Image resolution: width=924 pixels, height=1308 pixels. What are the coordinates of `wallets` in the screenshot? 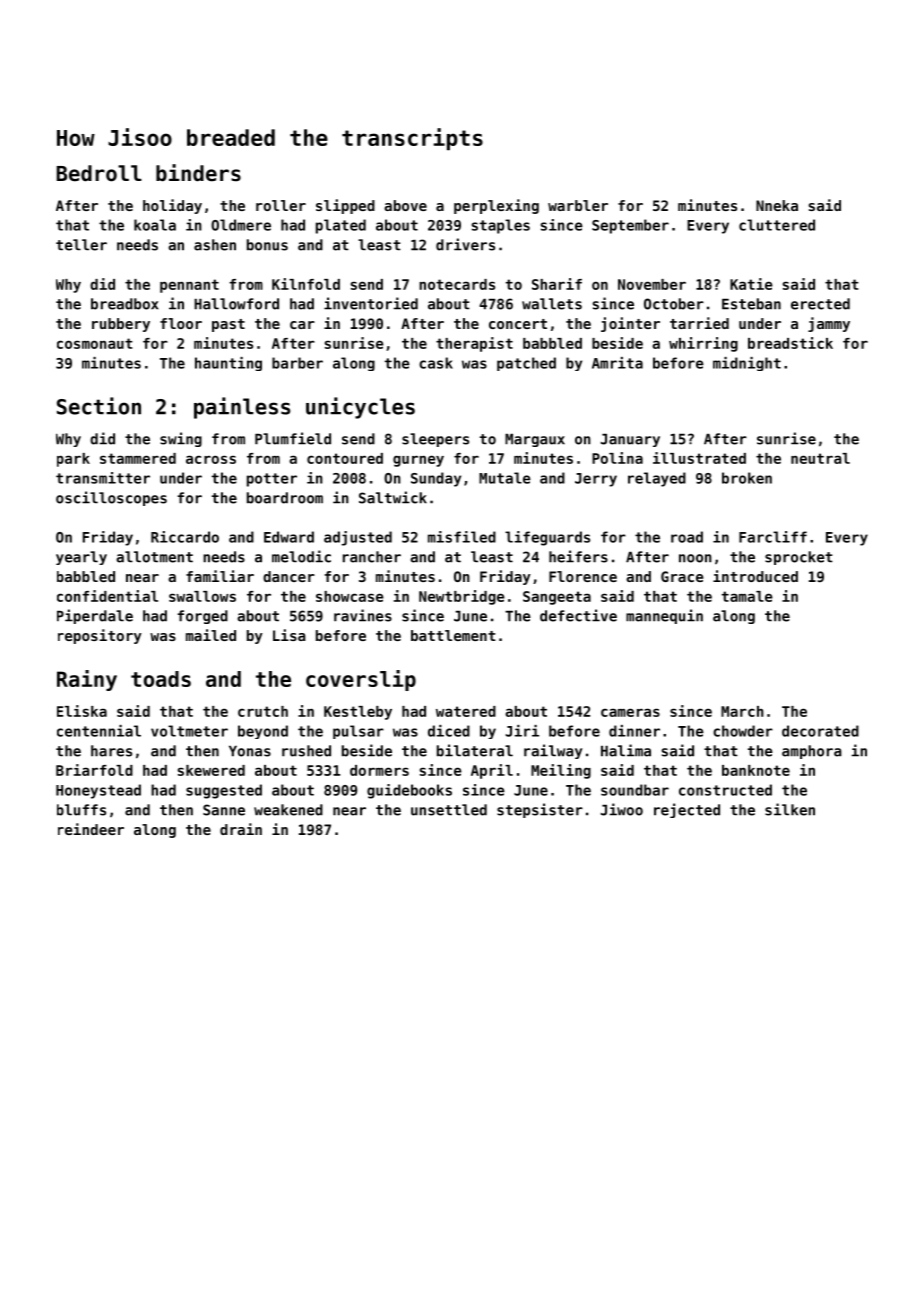 It's located at (552, 304).
